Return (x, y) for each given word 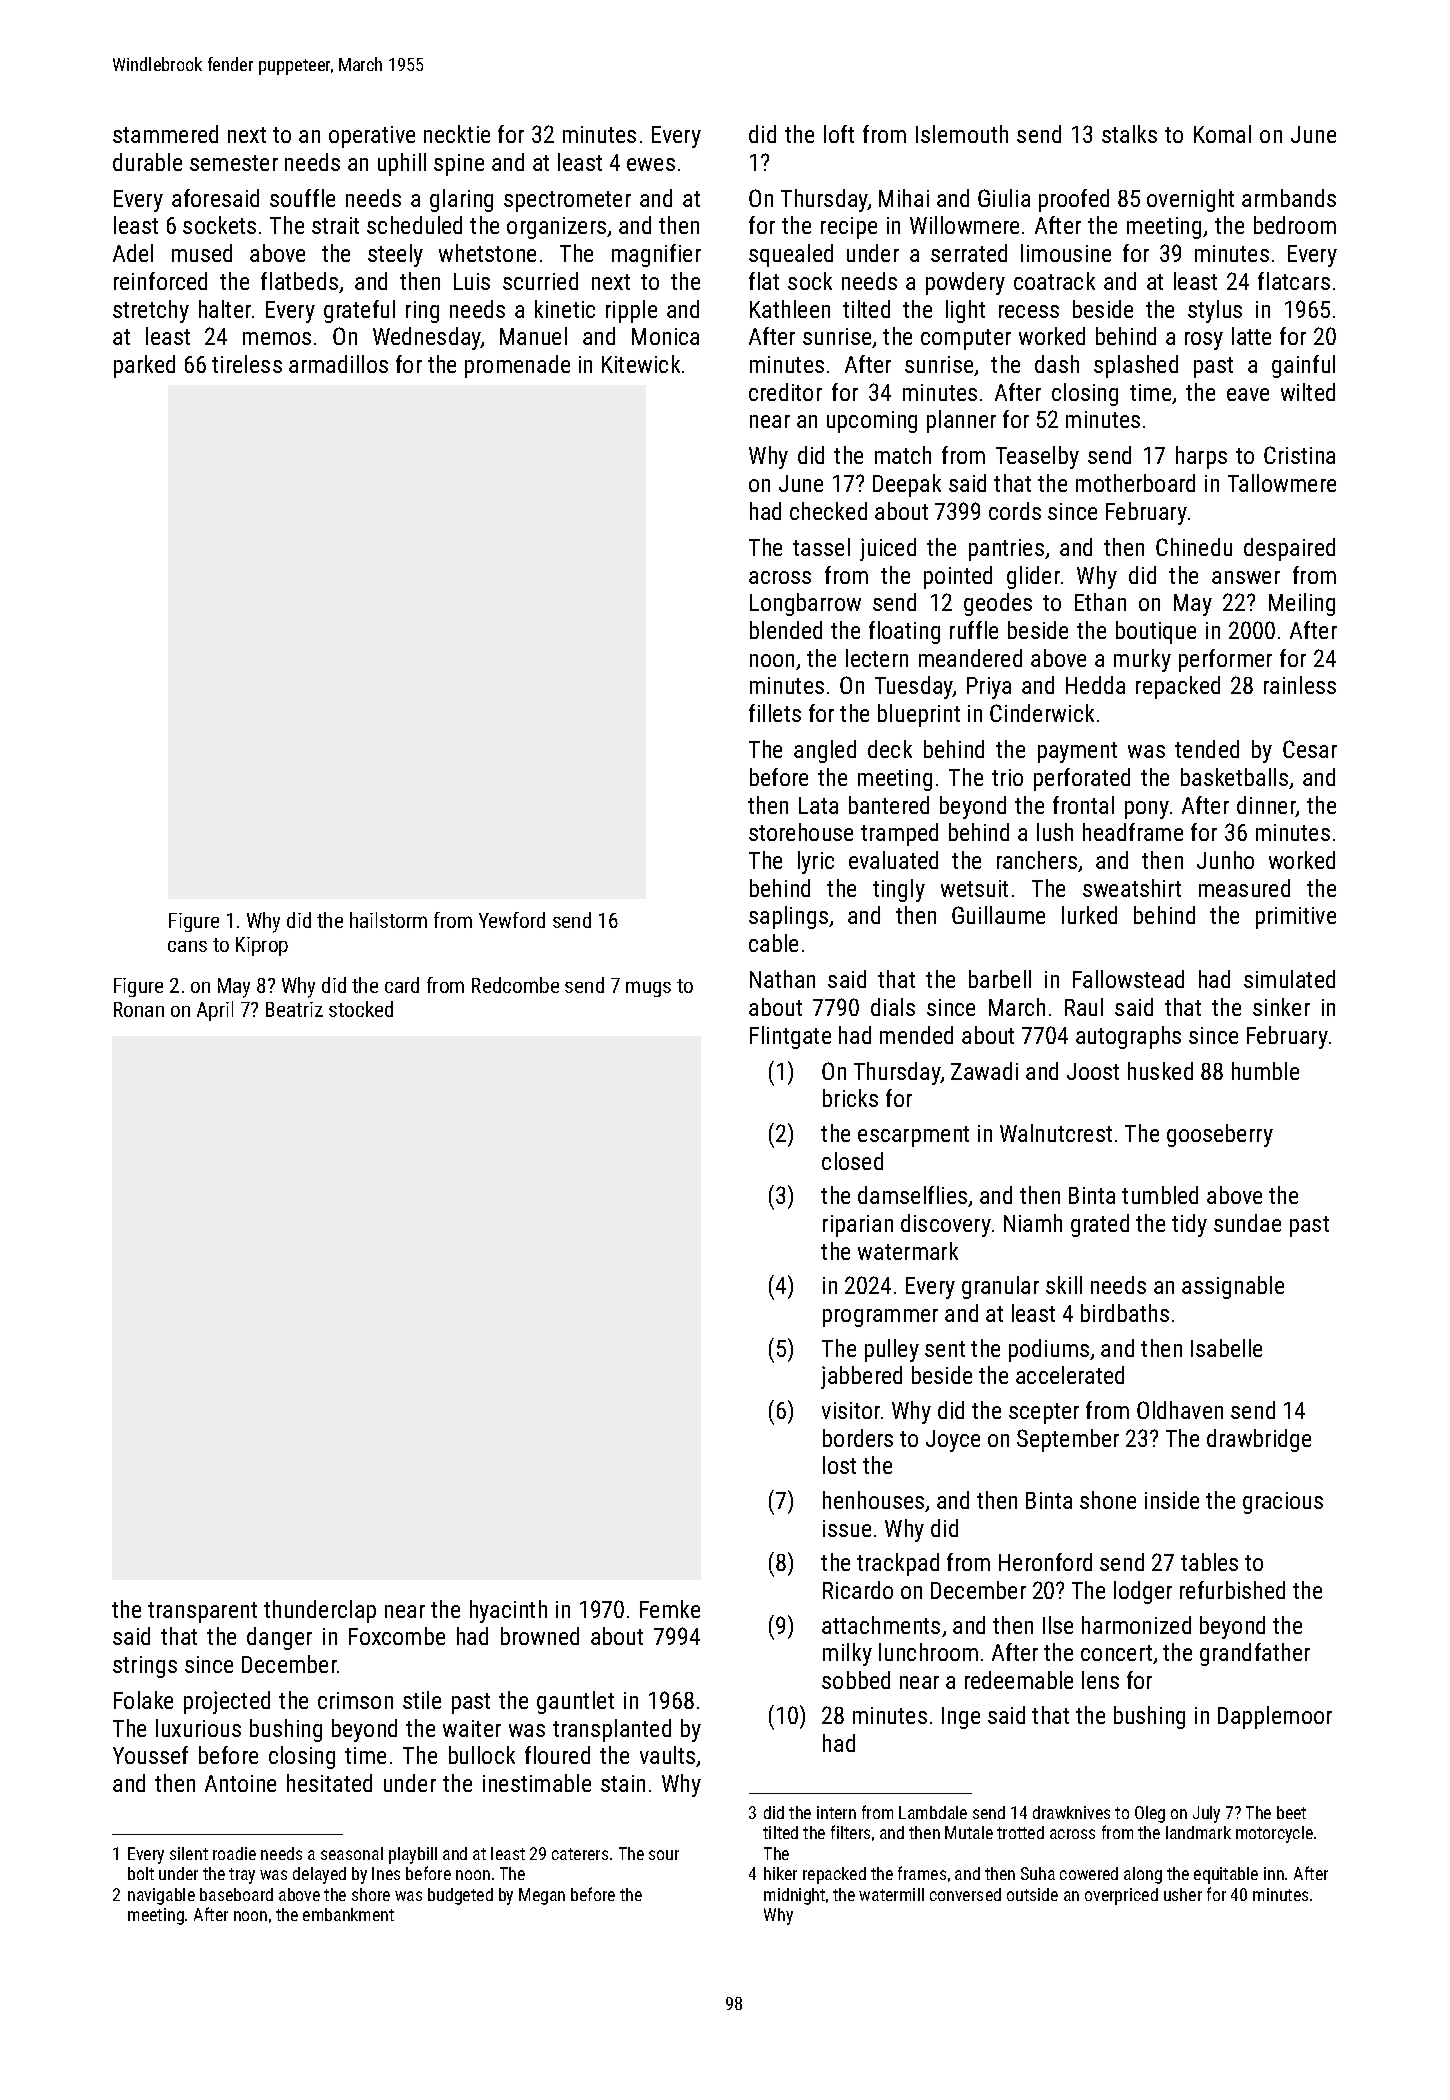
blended (786, 630)
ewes (651, 164)
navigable (161, 1896)
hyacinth (508, 1611)
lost (839, 1465)
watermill (891, 1894)
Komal (1222, 134)
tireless (247, 364)
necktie (457, 134)
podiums (1049, 1350)
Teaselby (1037, 457)
